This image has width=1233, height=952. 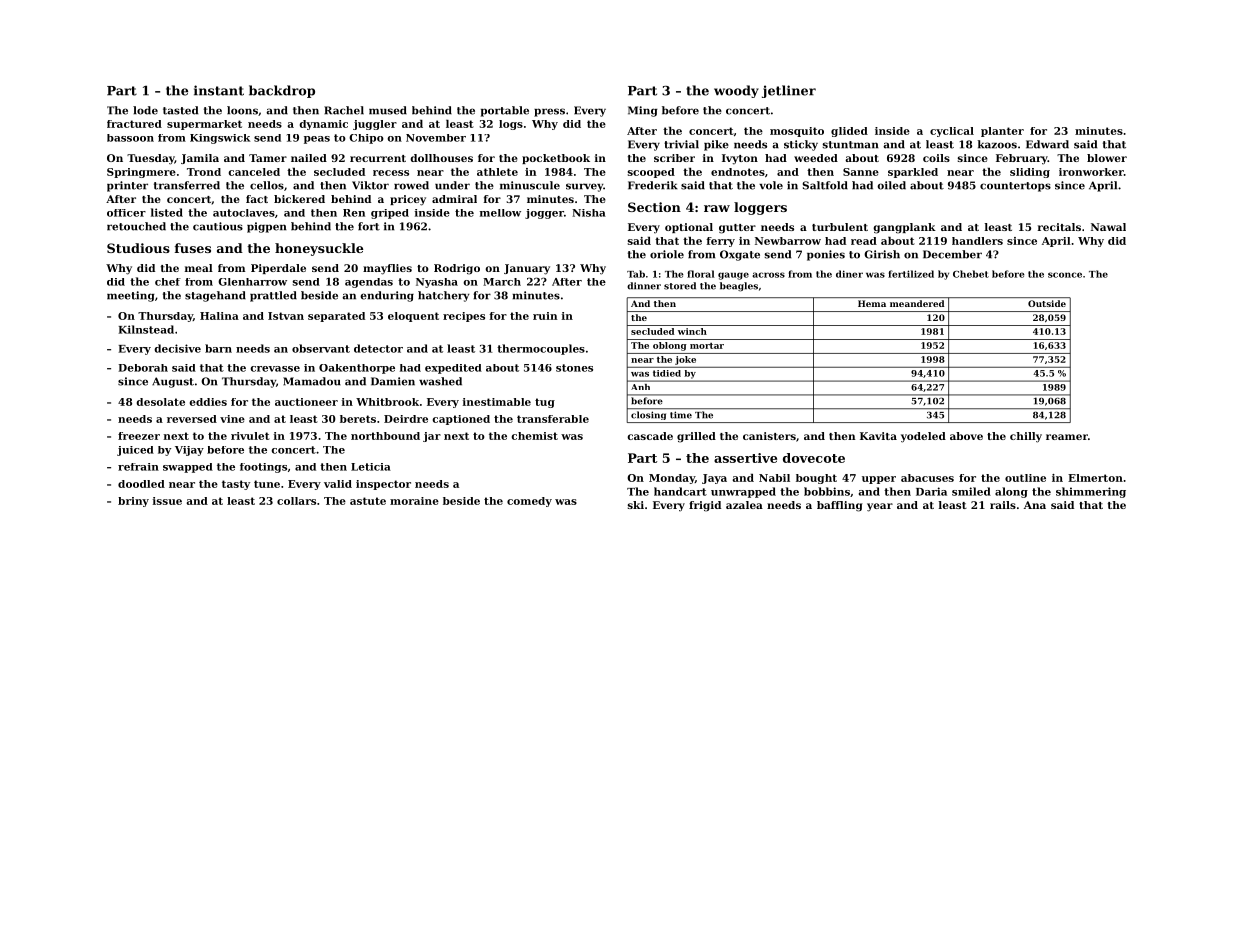 What do you see at coordinates (788, 241) in the image?
I see `Newbarrow` at bounding box center [788, 241].
